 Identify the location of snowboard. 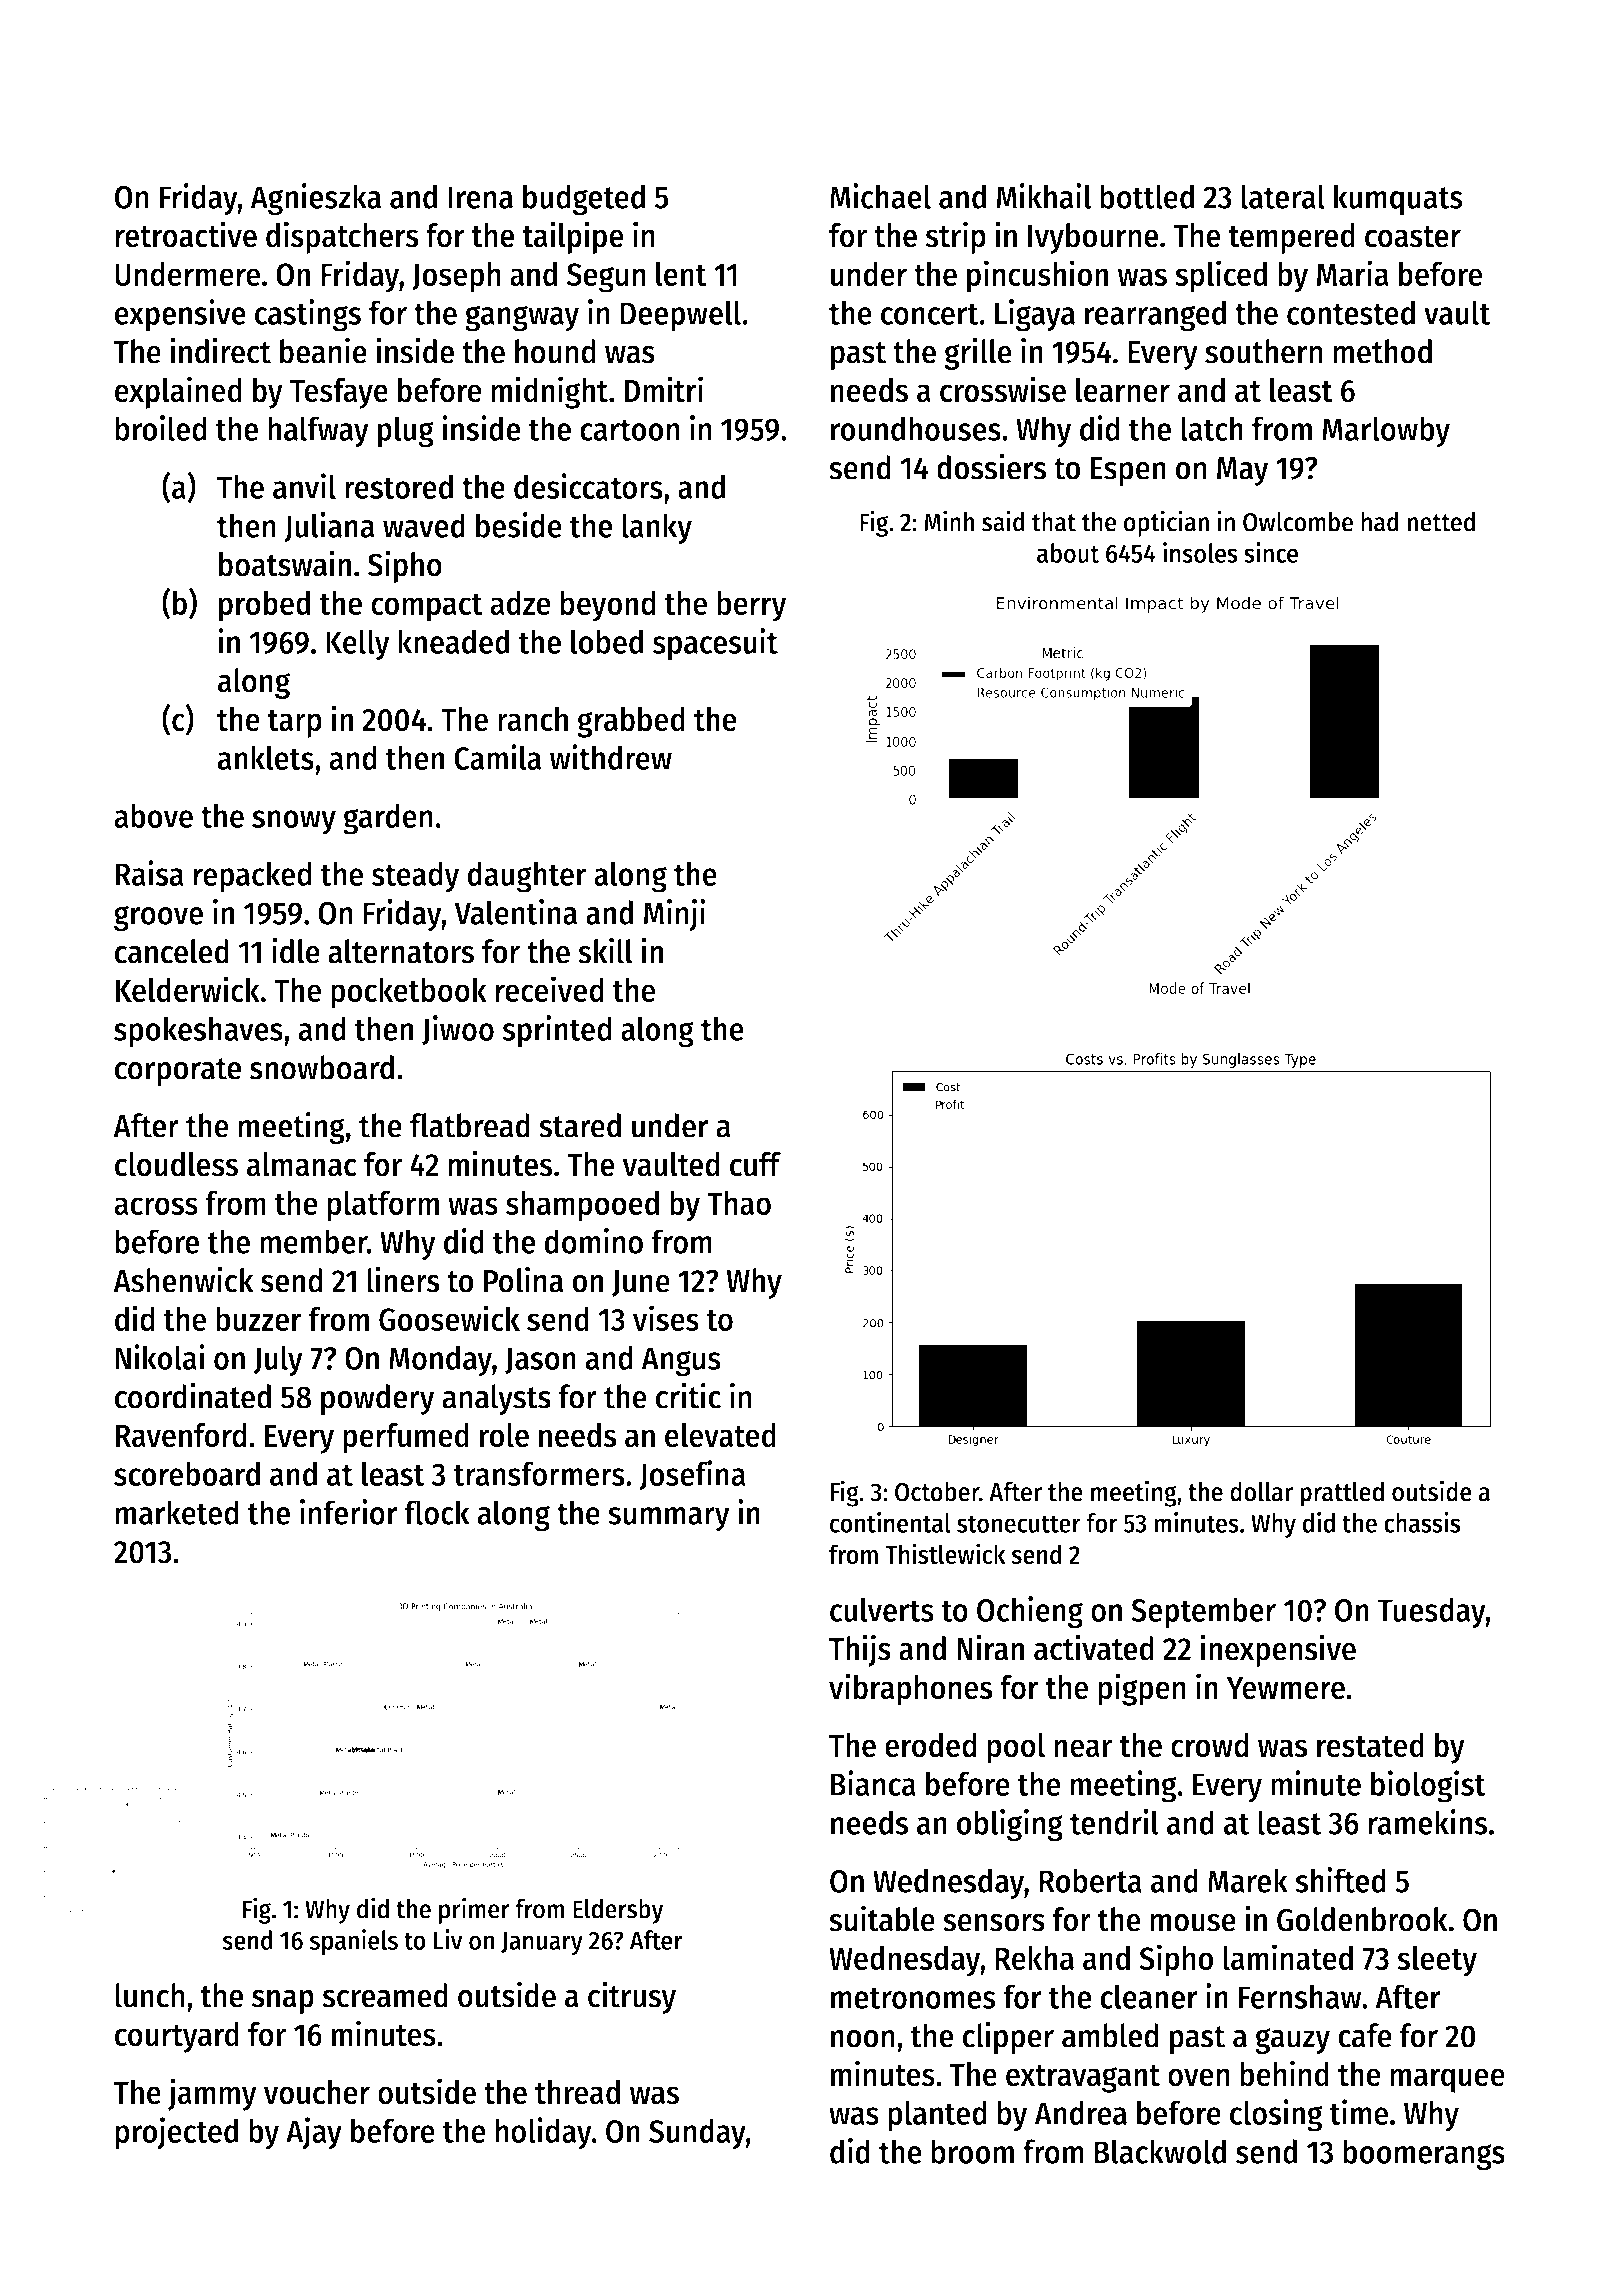
(322, 1067).
